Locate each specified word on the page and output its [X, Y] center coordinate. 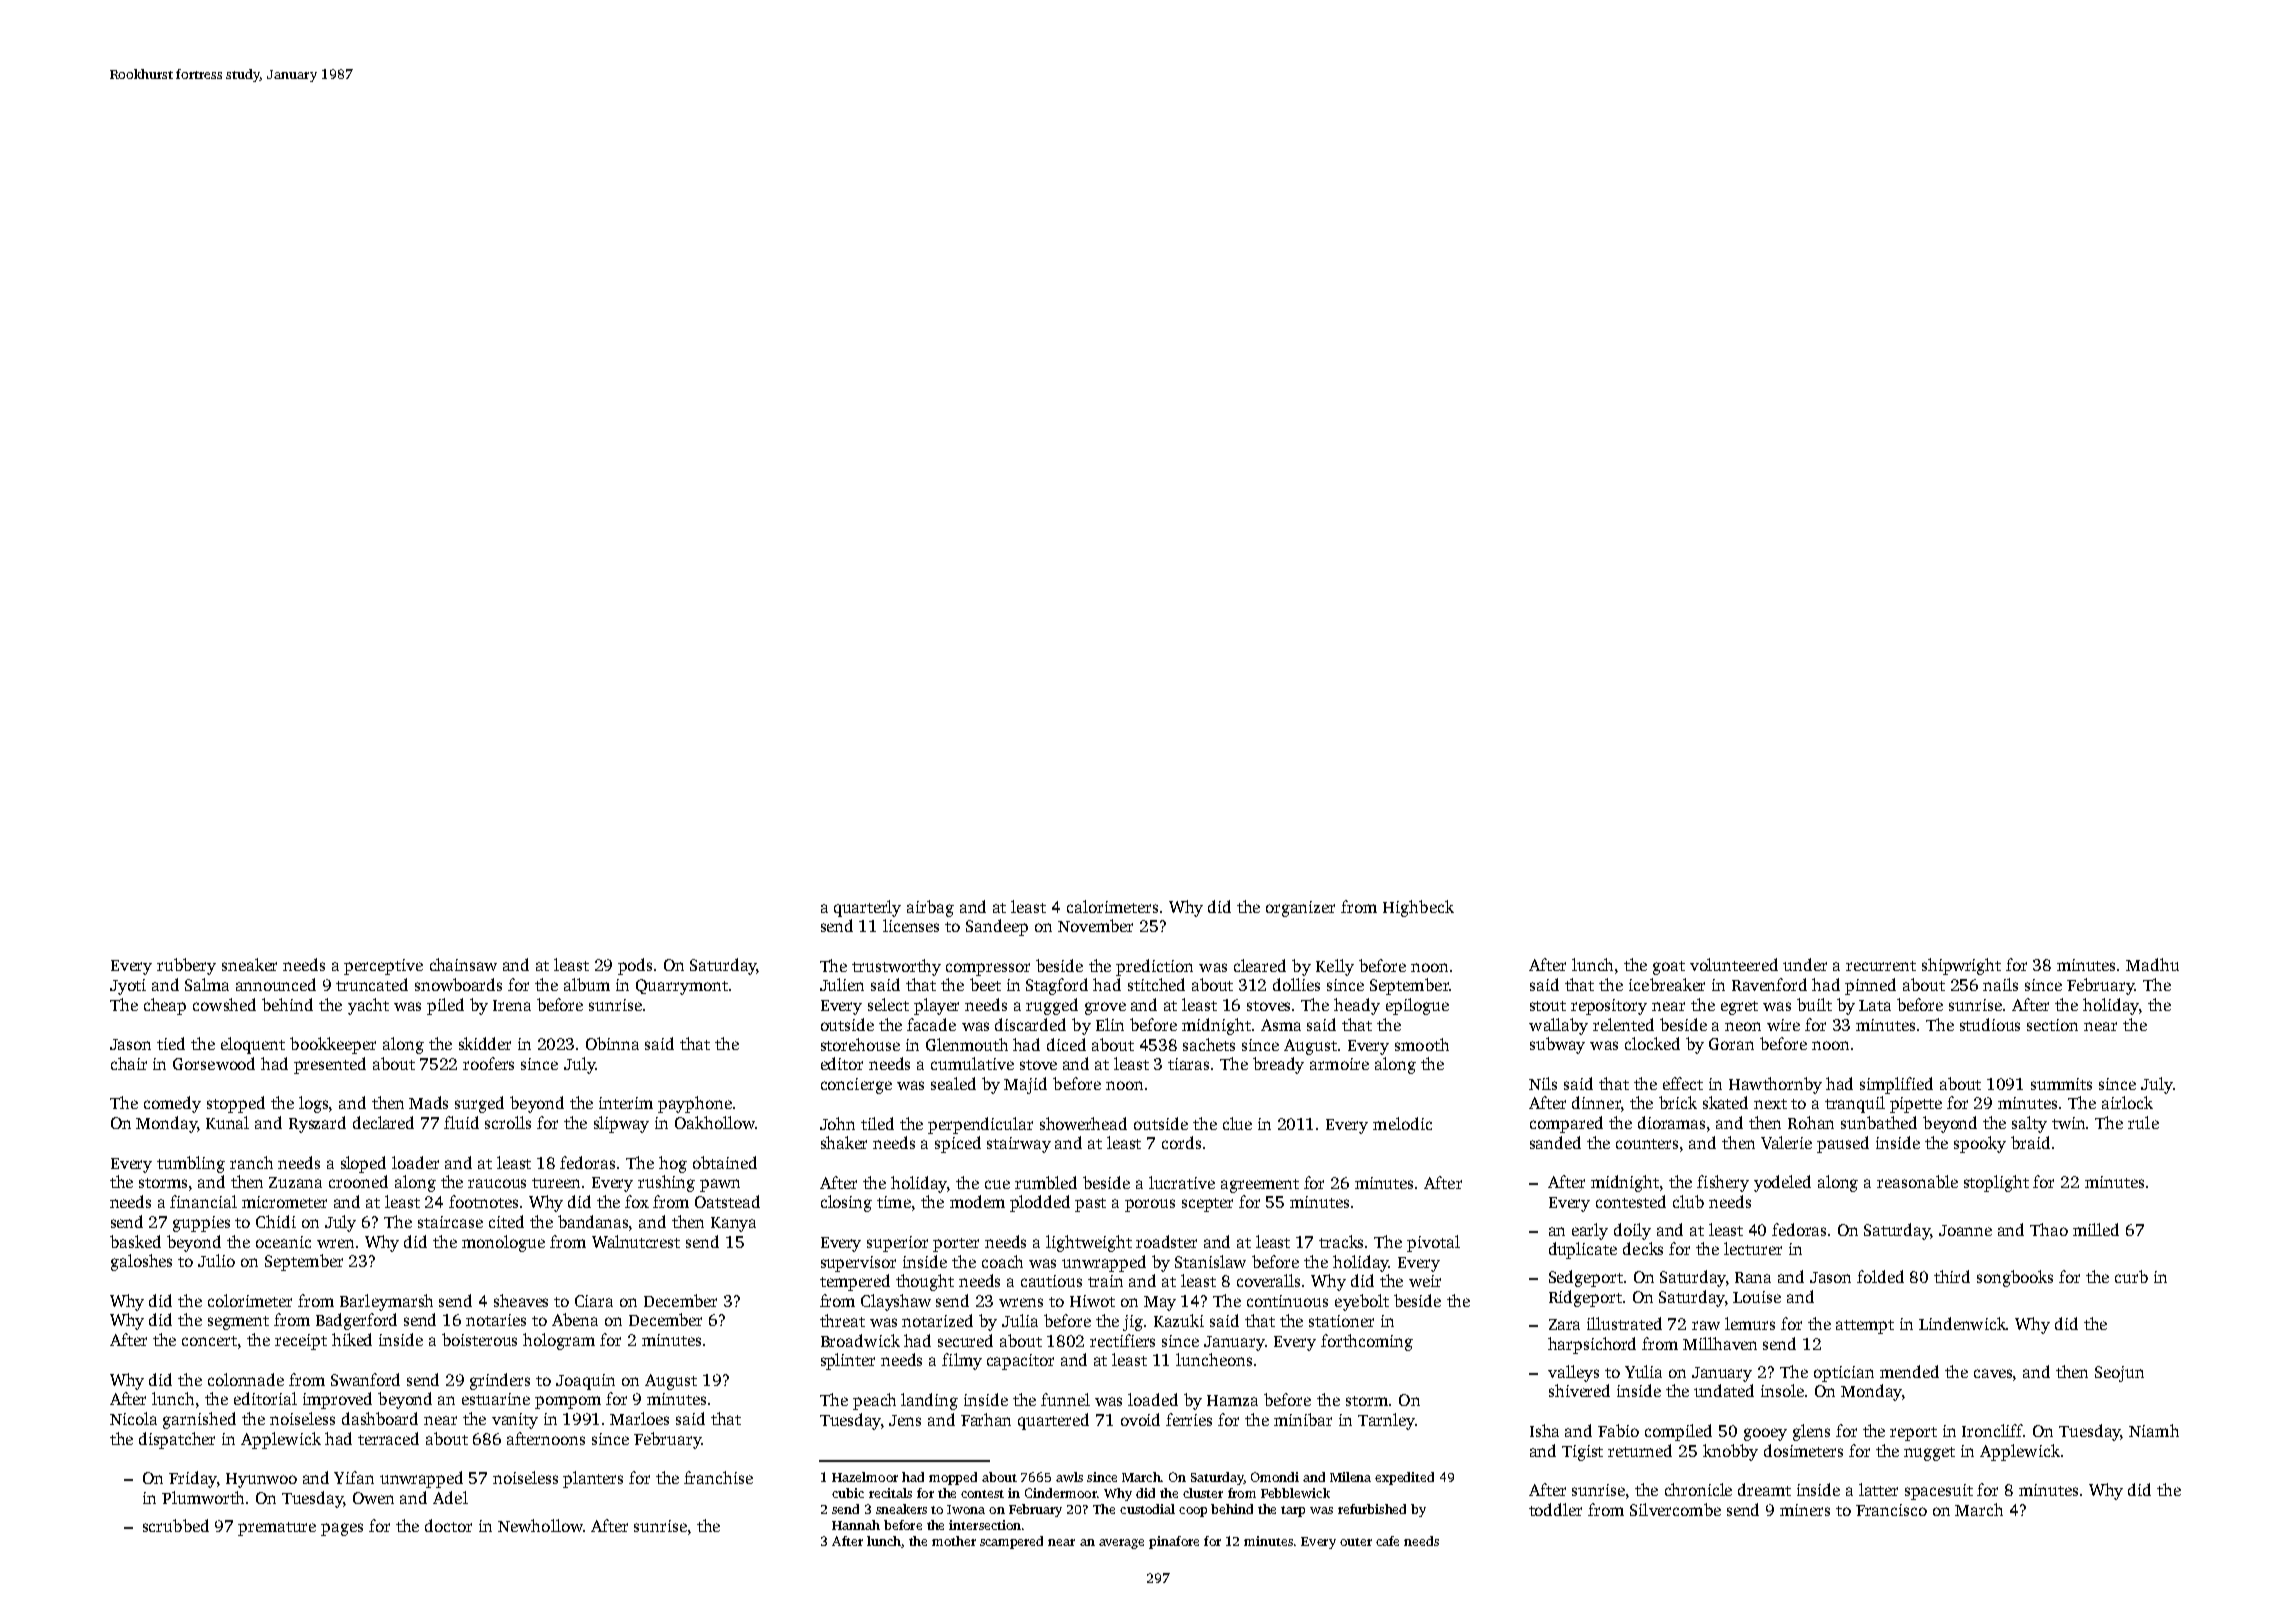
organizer [1300, 909]
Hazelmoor [865, 1477]
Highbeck [1418, 908]
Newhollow [540, 1525]
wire [1783, 1025]
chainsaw [463, 964]
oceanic [283, 1242]
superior [897, 1244]
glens [1811, 1432]
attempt [1865, 1327]
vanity [515, 1421]
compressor [988, 969]
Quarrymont [682, 987]
